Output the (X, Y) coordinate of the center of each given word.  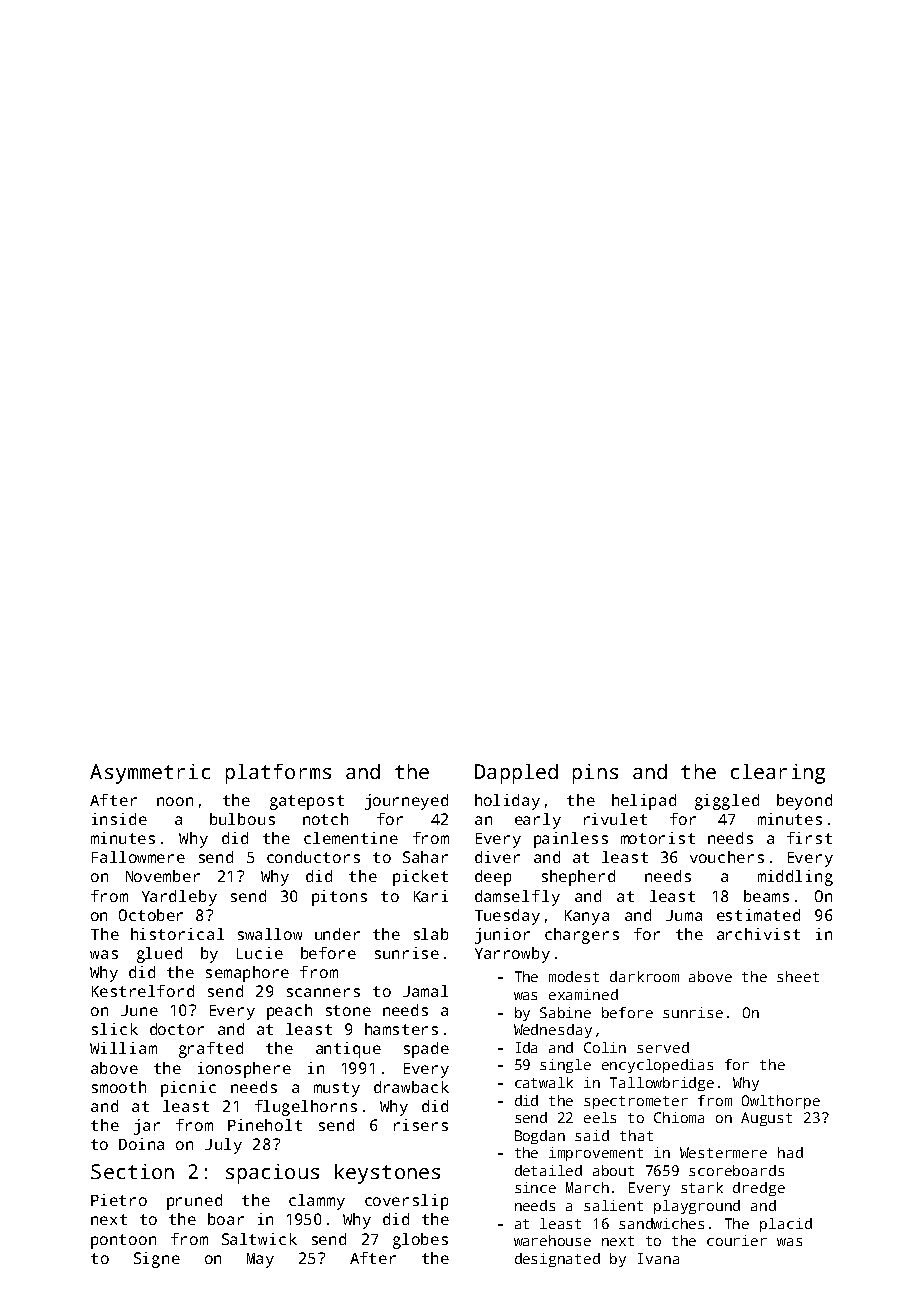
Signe (157, 1260)
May (260, 1260)
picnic (188, 1089)
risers (421, 1125)
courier (737, 1240)
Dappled (516, 774)
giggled (727, 802)
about (613, 1170)
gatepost (307, 802)
